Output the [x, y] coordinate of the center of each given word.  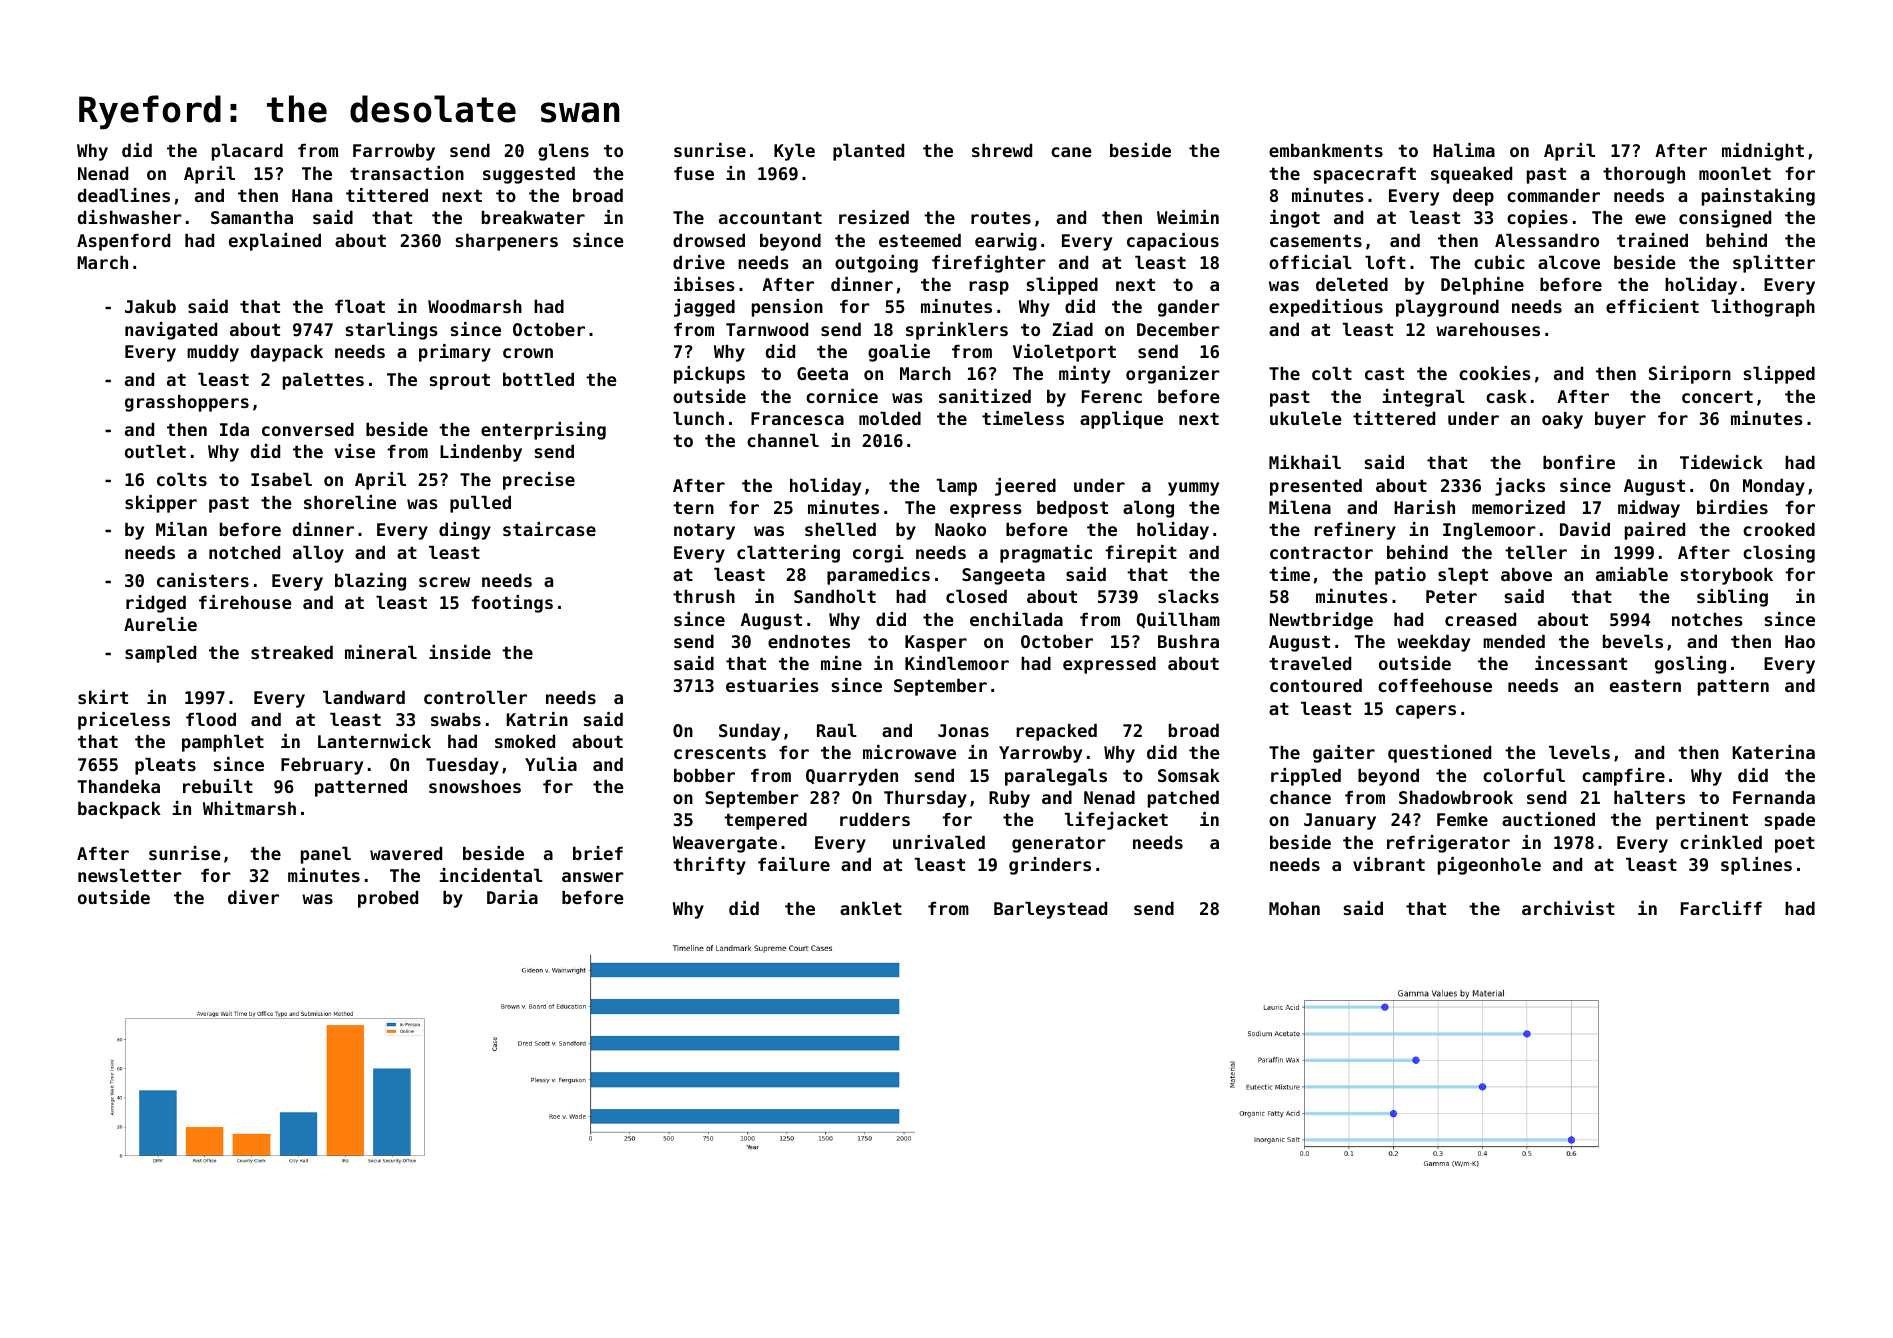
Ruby [1009, 799]
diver [253, 897]
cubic [1499, 262]
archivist [1568, 908]
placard [247, 152]
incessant [1581, 663]
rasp [989, 288]
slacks [1188, 596]
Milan [181, 529]
